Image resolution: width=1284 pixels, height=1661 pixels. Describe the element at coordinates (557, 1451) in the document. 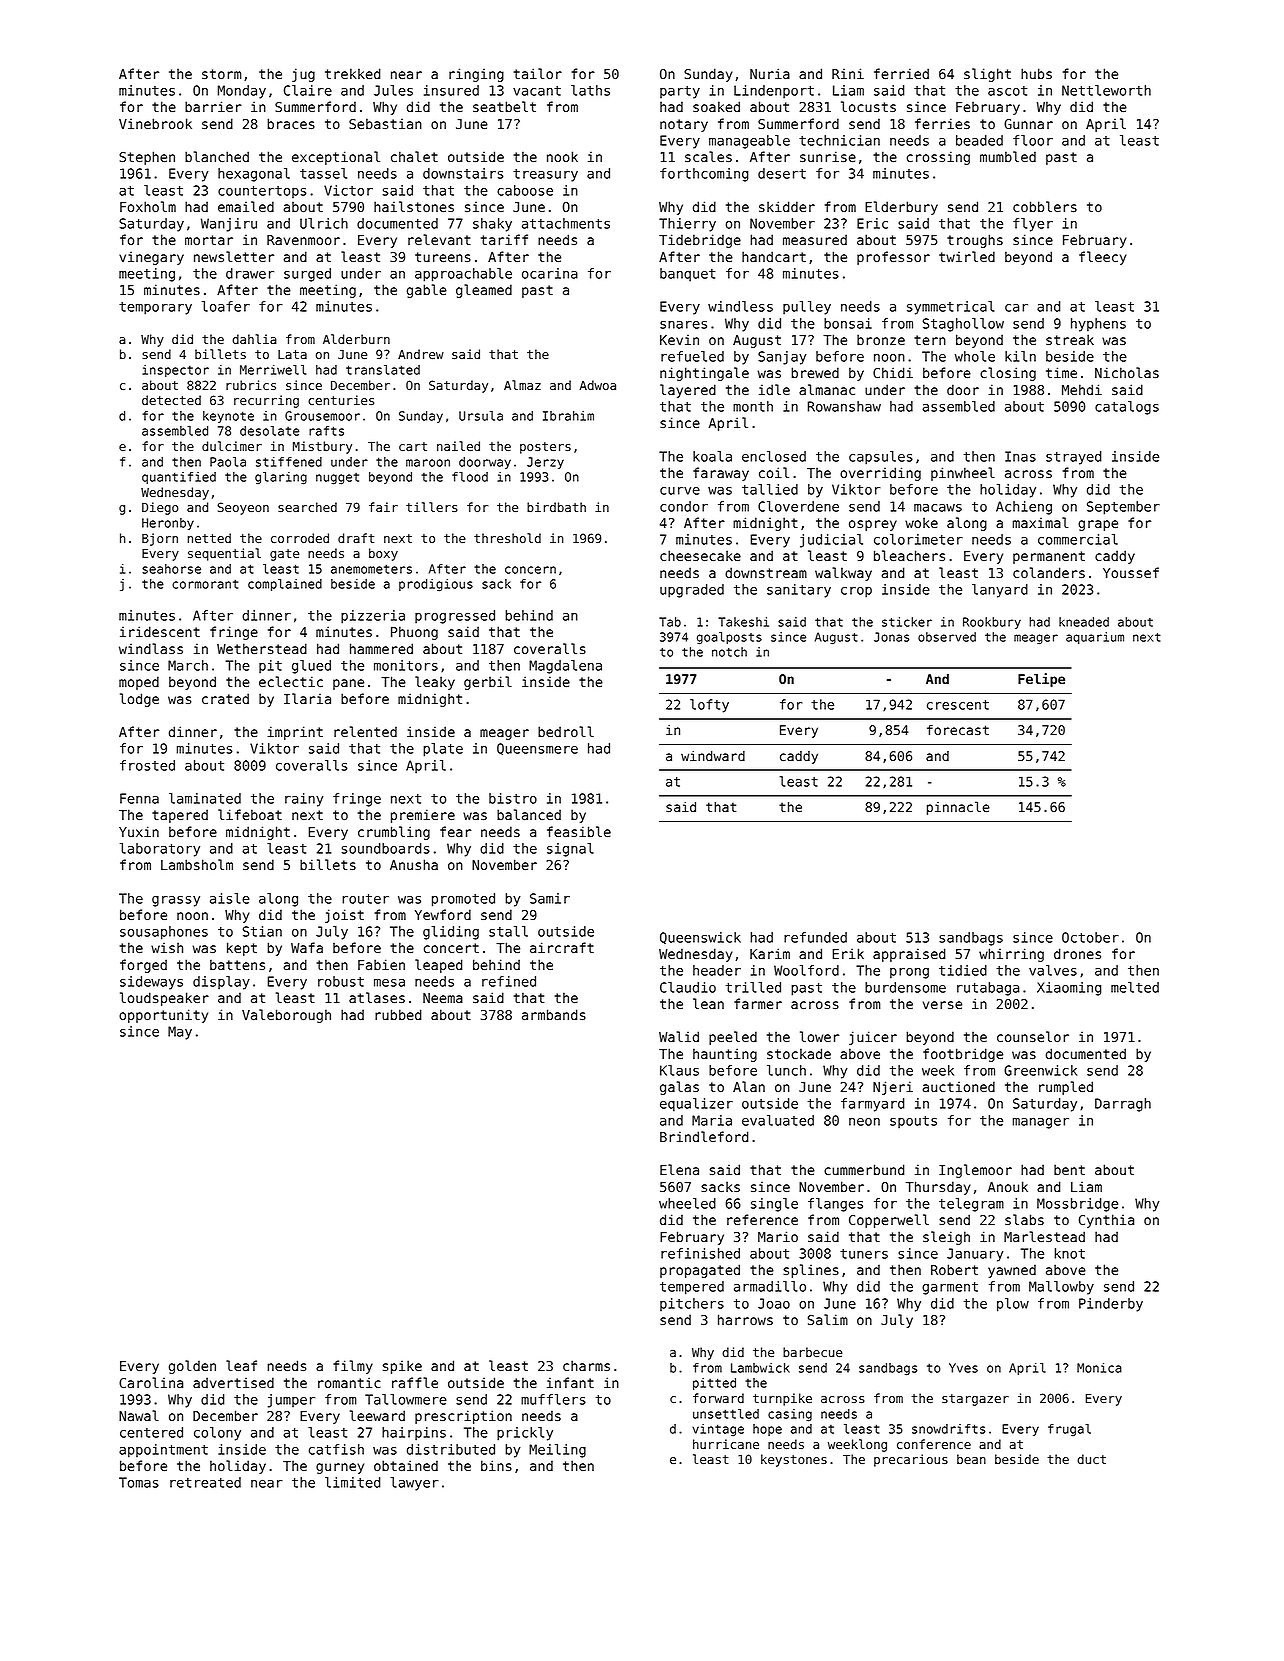

I see `Meiling` at that location.
